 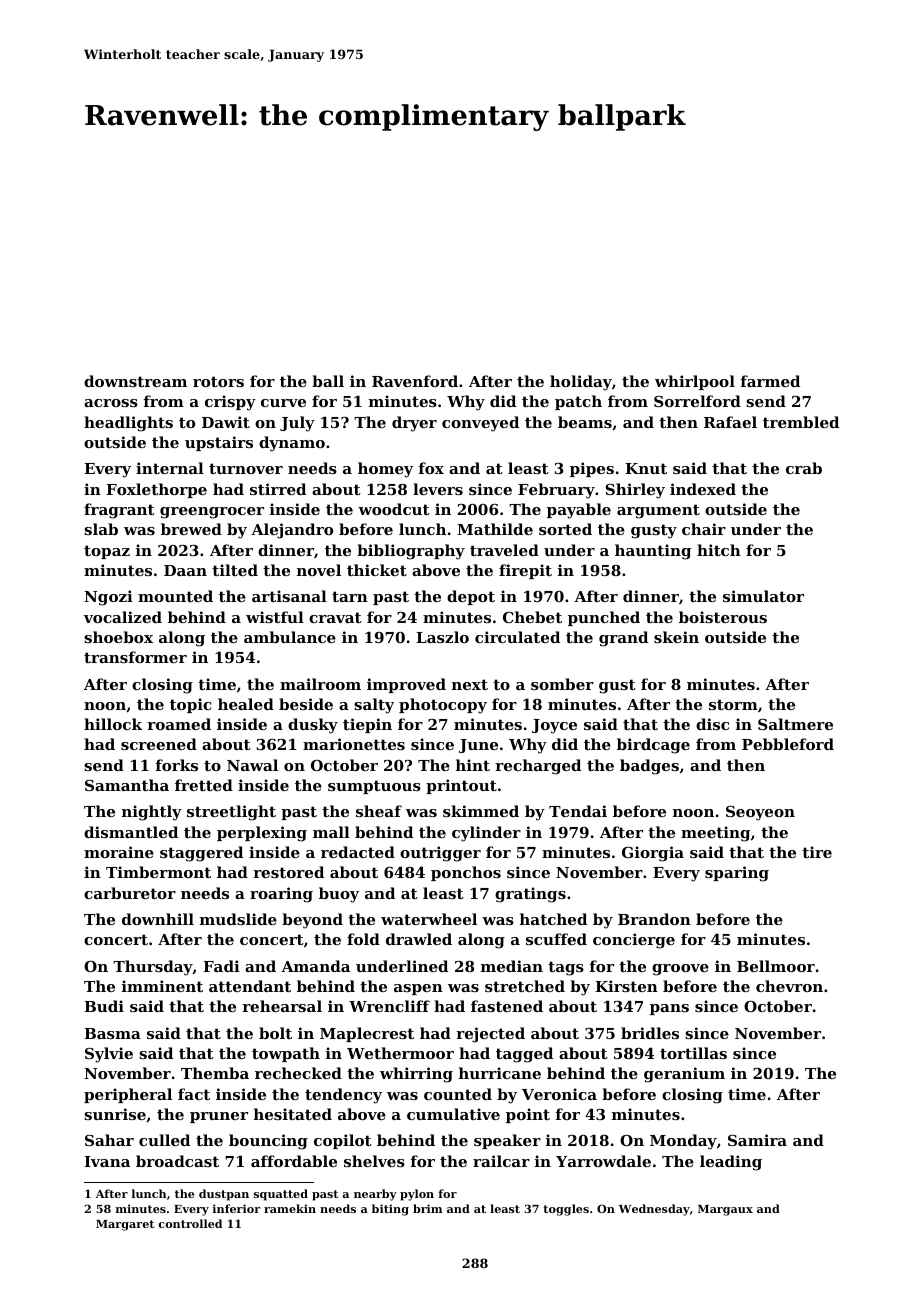 I want to click on Budi, so click(x=104, y=1006).
